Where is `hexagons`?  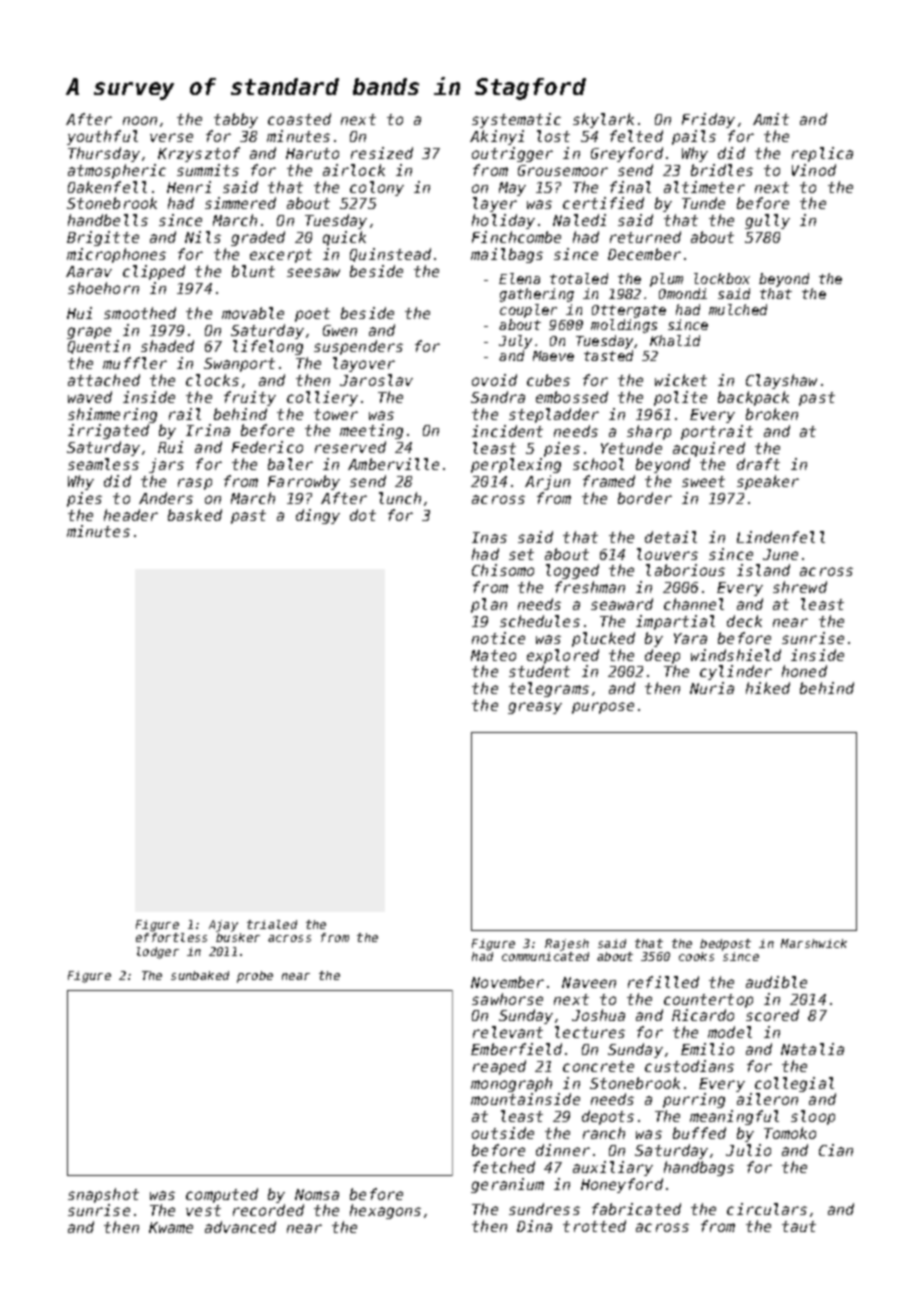 hexagons is located at coordinates (385, 1211).
